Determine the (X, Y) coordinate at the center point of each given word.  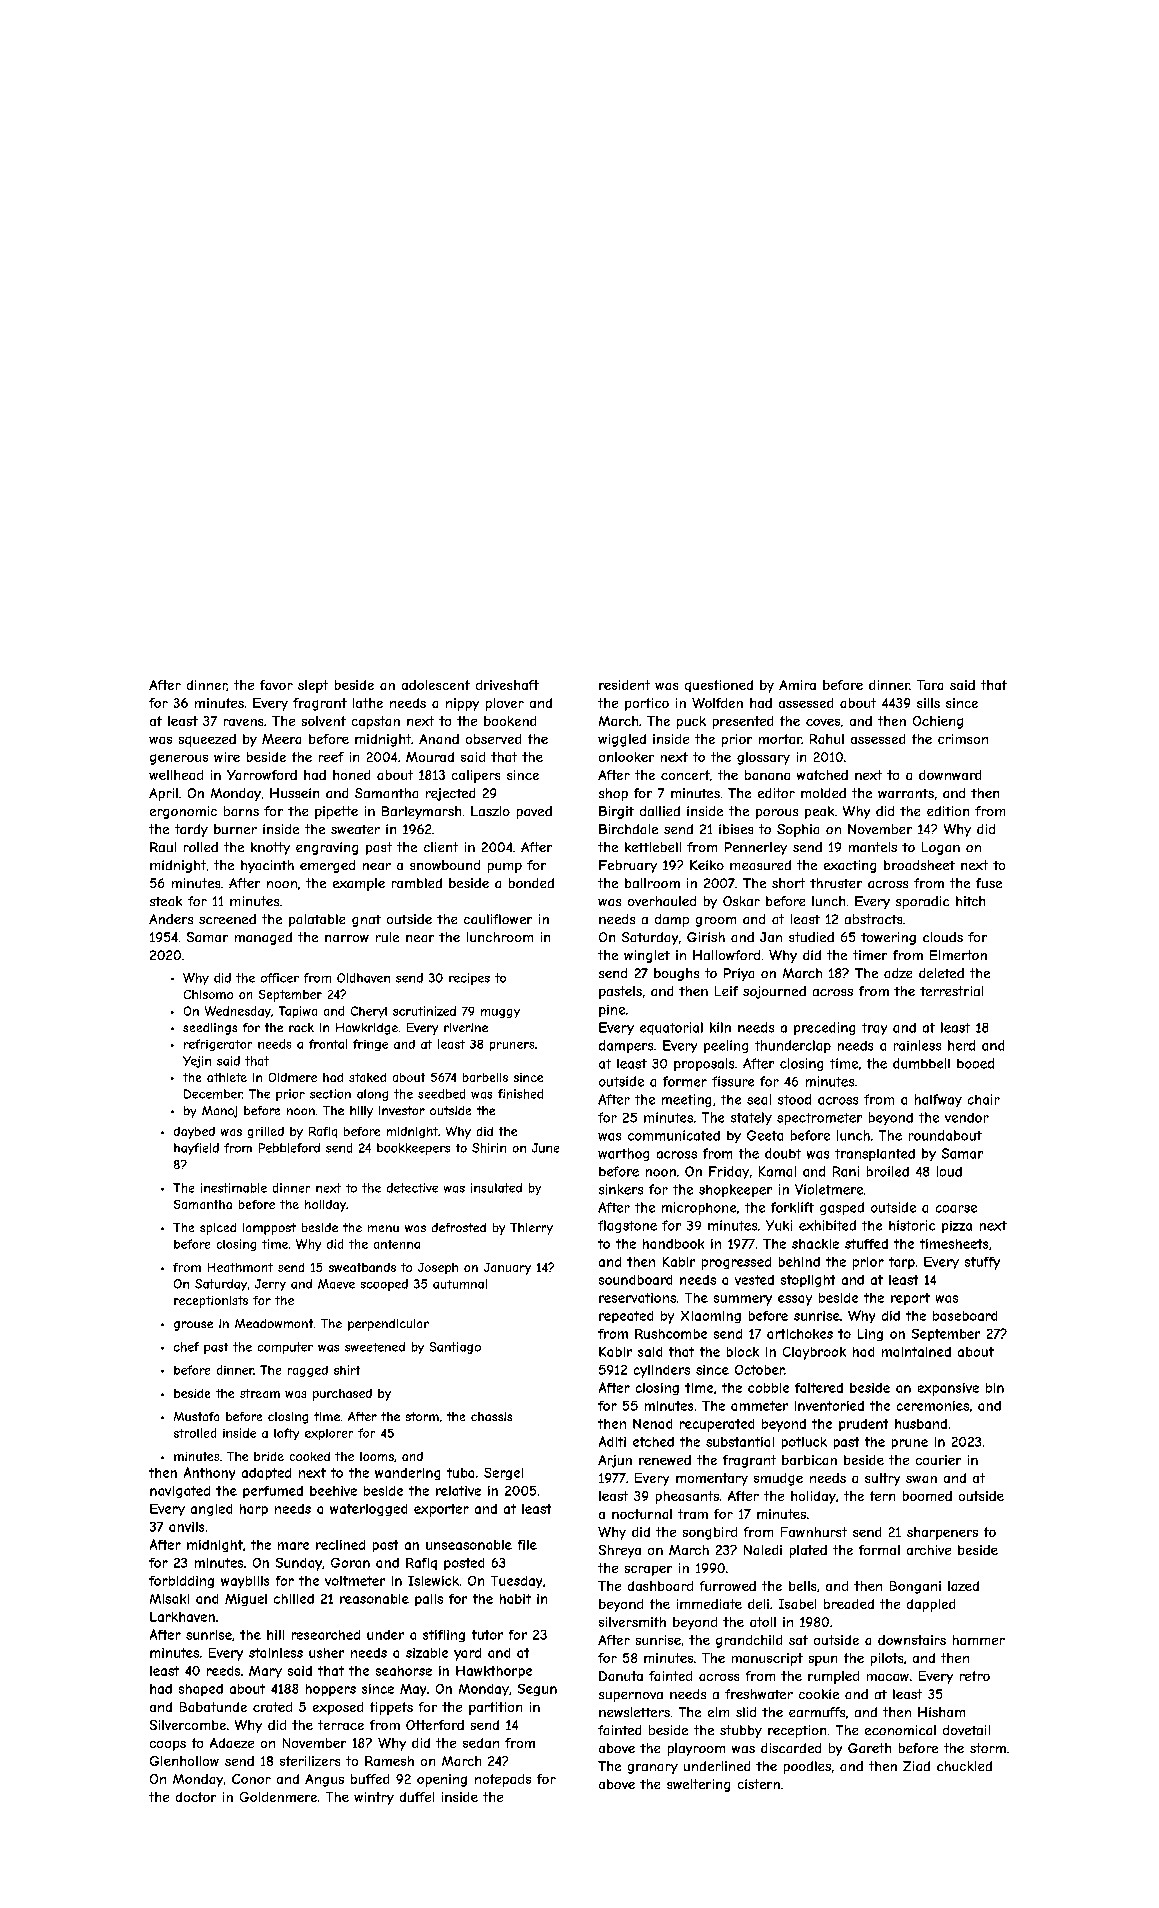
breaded (849, 1604)
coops (168, 1746)
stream (260, 1393)
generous (179, 759)
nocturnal (642, 1514)
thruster (836, 883)
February (628, 866)
